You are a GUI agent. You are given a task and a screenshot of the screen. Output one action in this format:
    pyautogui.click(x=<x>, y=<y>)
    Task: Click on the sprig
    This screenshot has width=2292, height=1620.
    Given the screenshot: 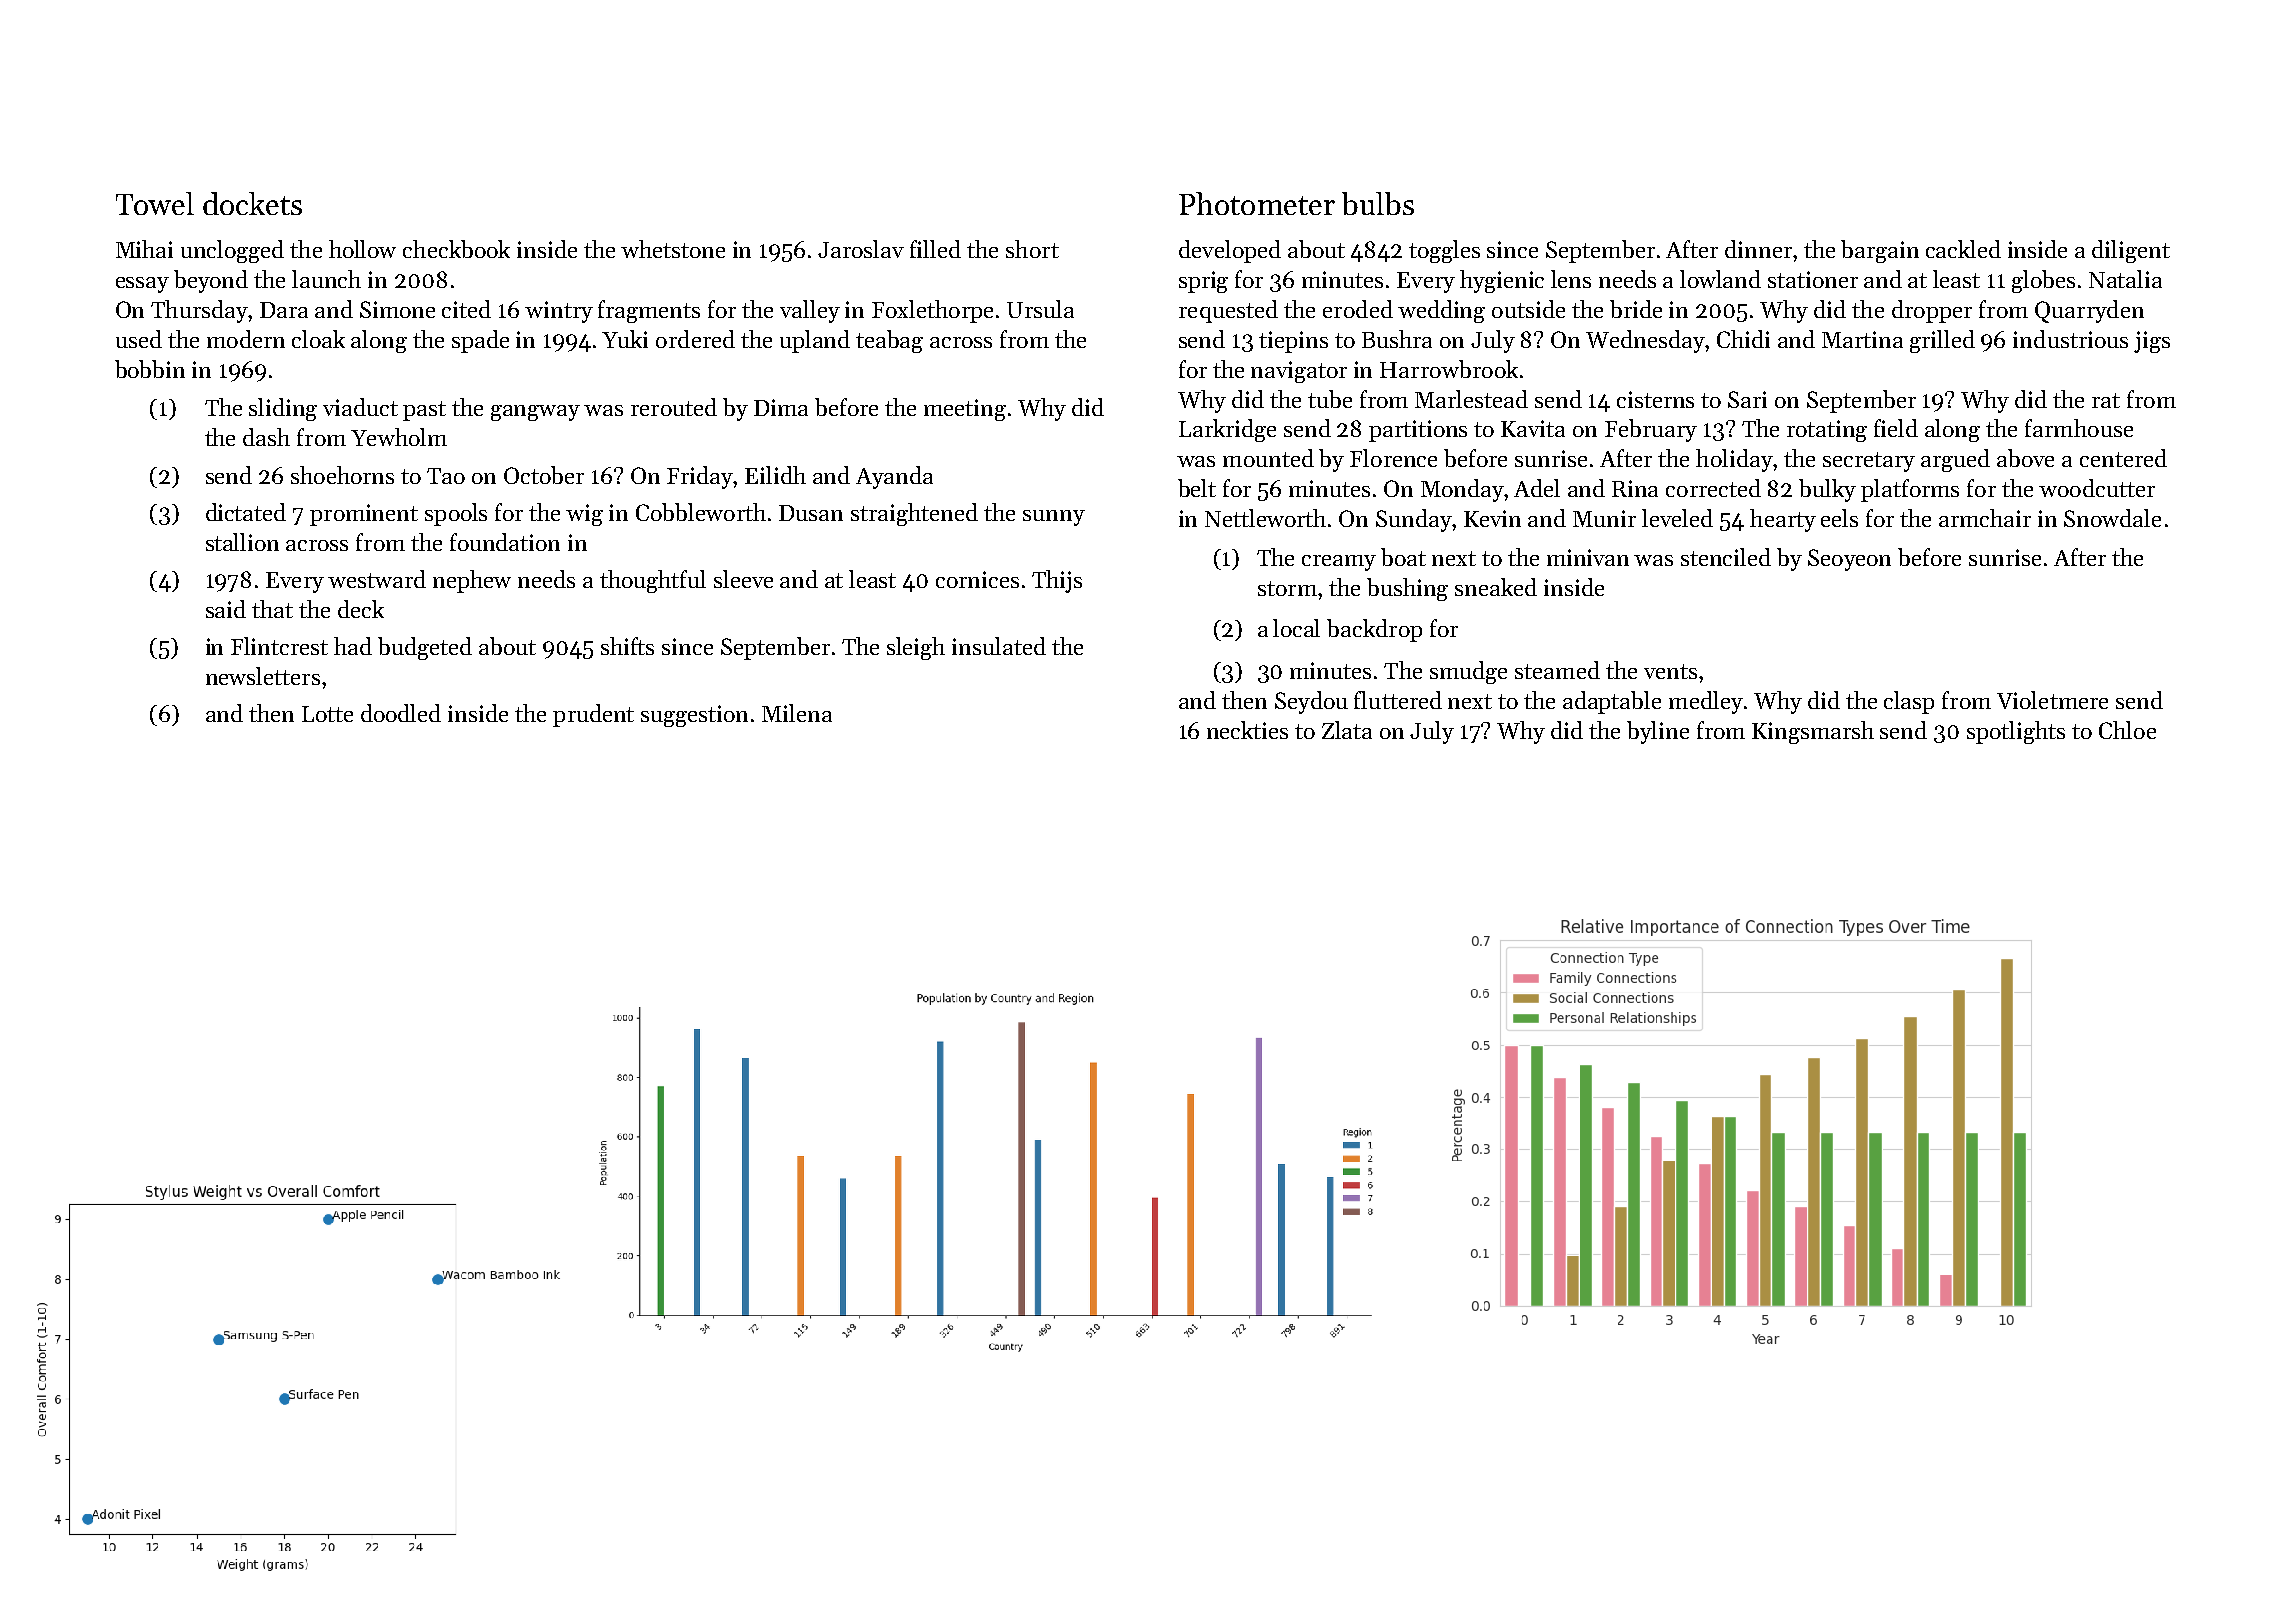 What is the action you would take?
    pyautogui.click(x=1203, y=282)
